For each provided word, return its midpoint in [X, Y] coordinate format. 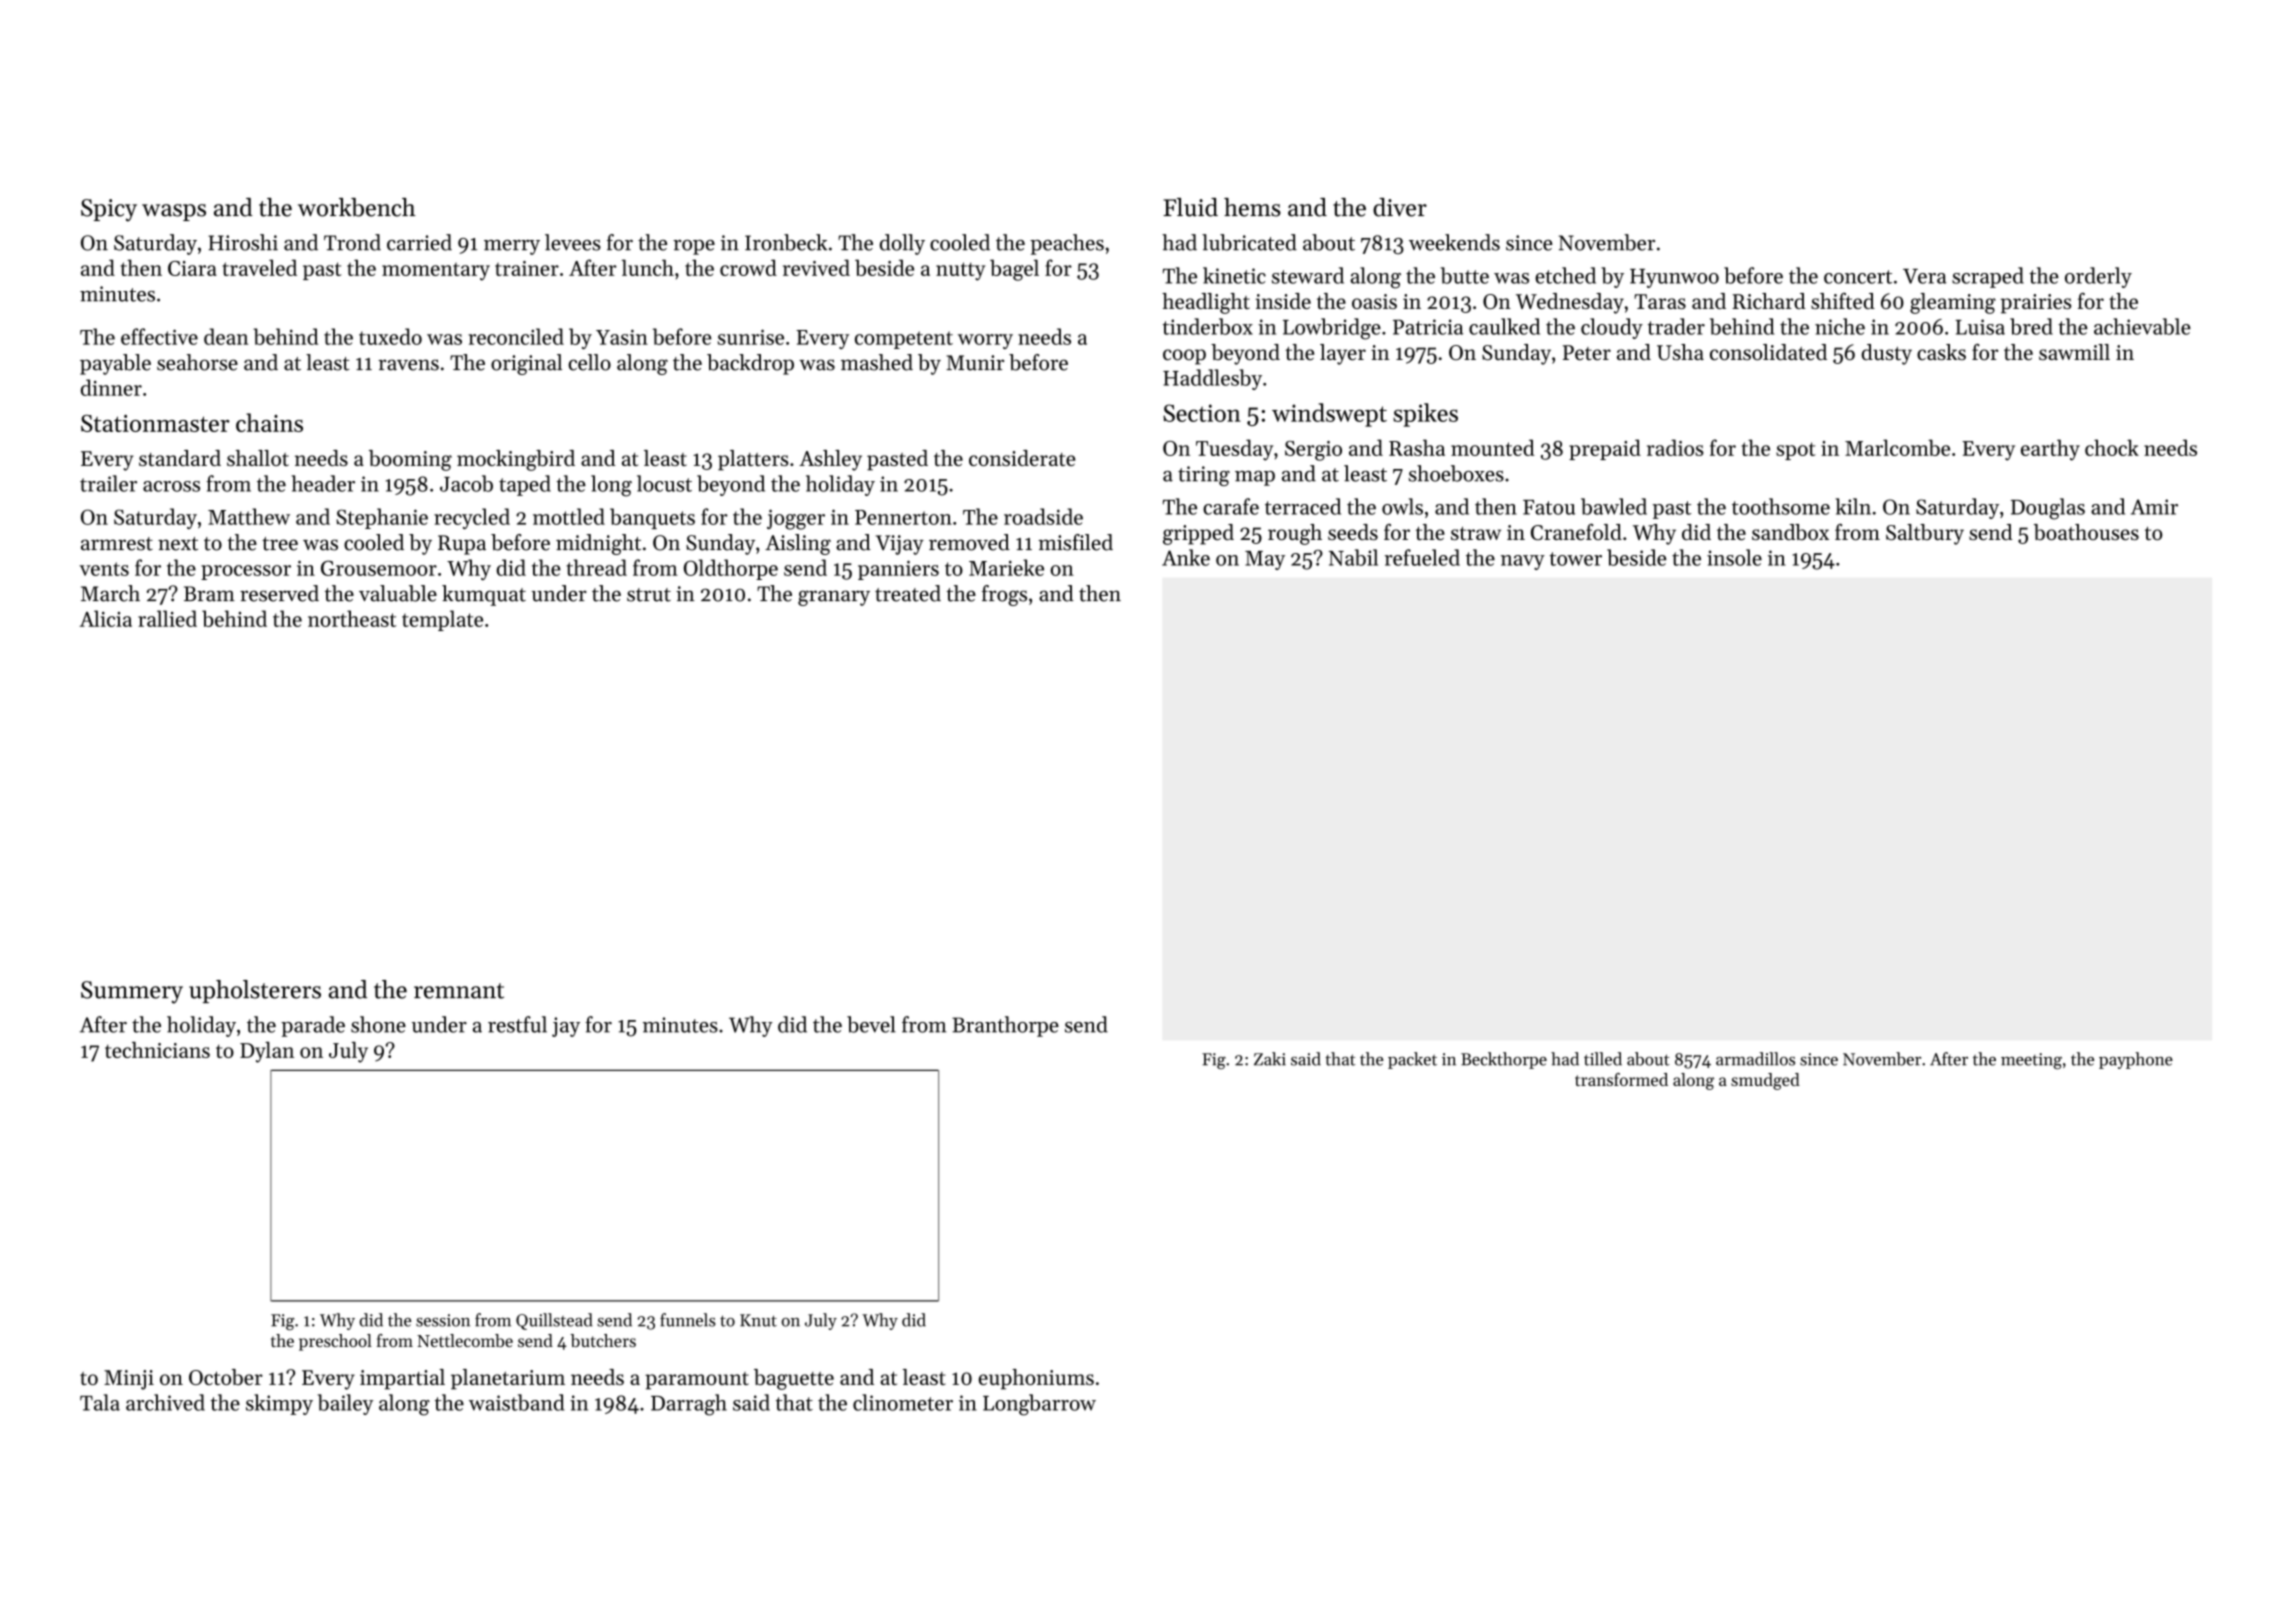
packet [1412, 1060]
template [442, 620]
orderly [2098, 277]
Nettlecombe [465, 1340]
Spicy [109, 210]
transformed [1621, 1079]
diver [1400, 207]
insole [1734, 557]
